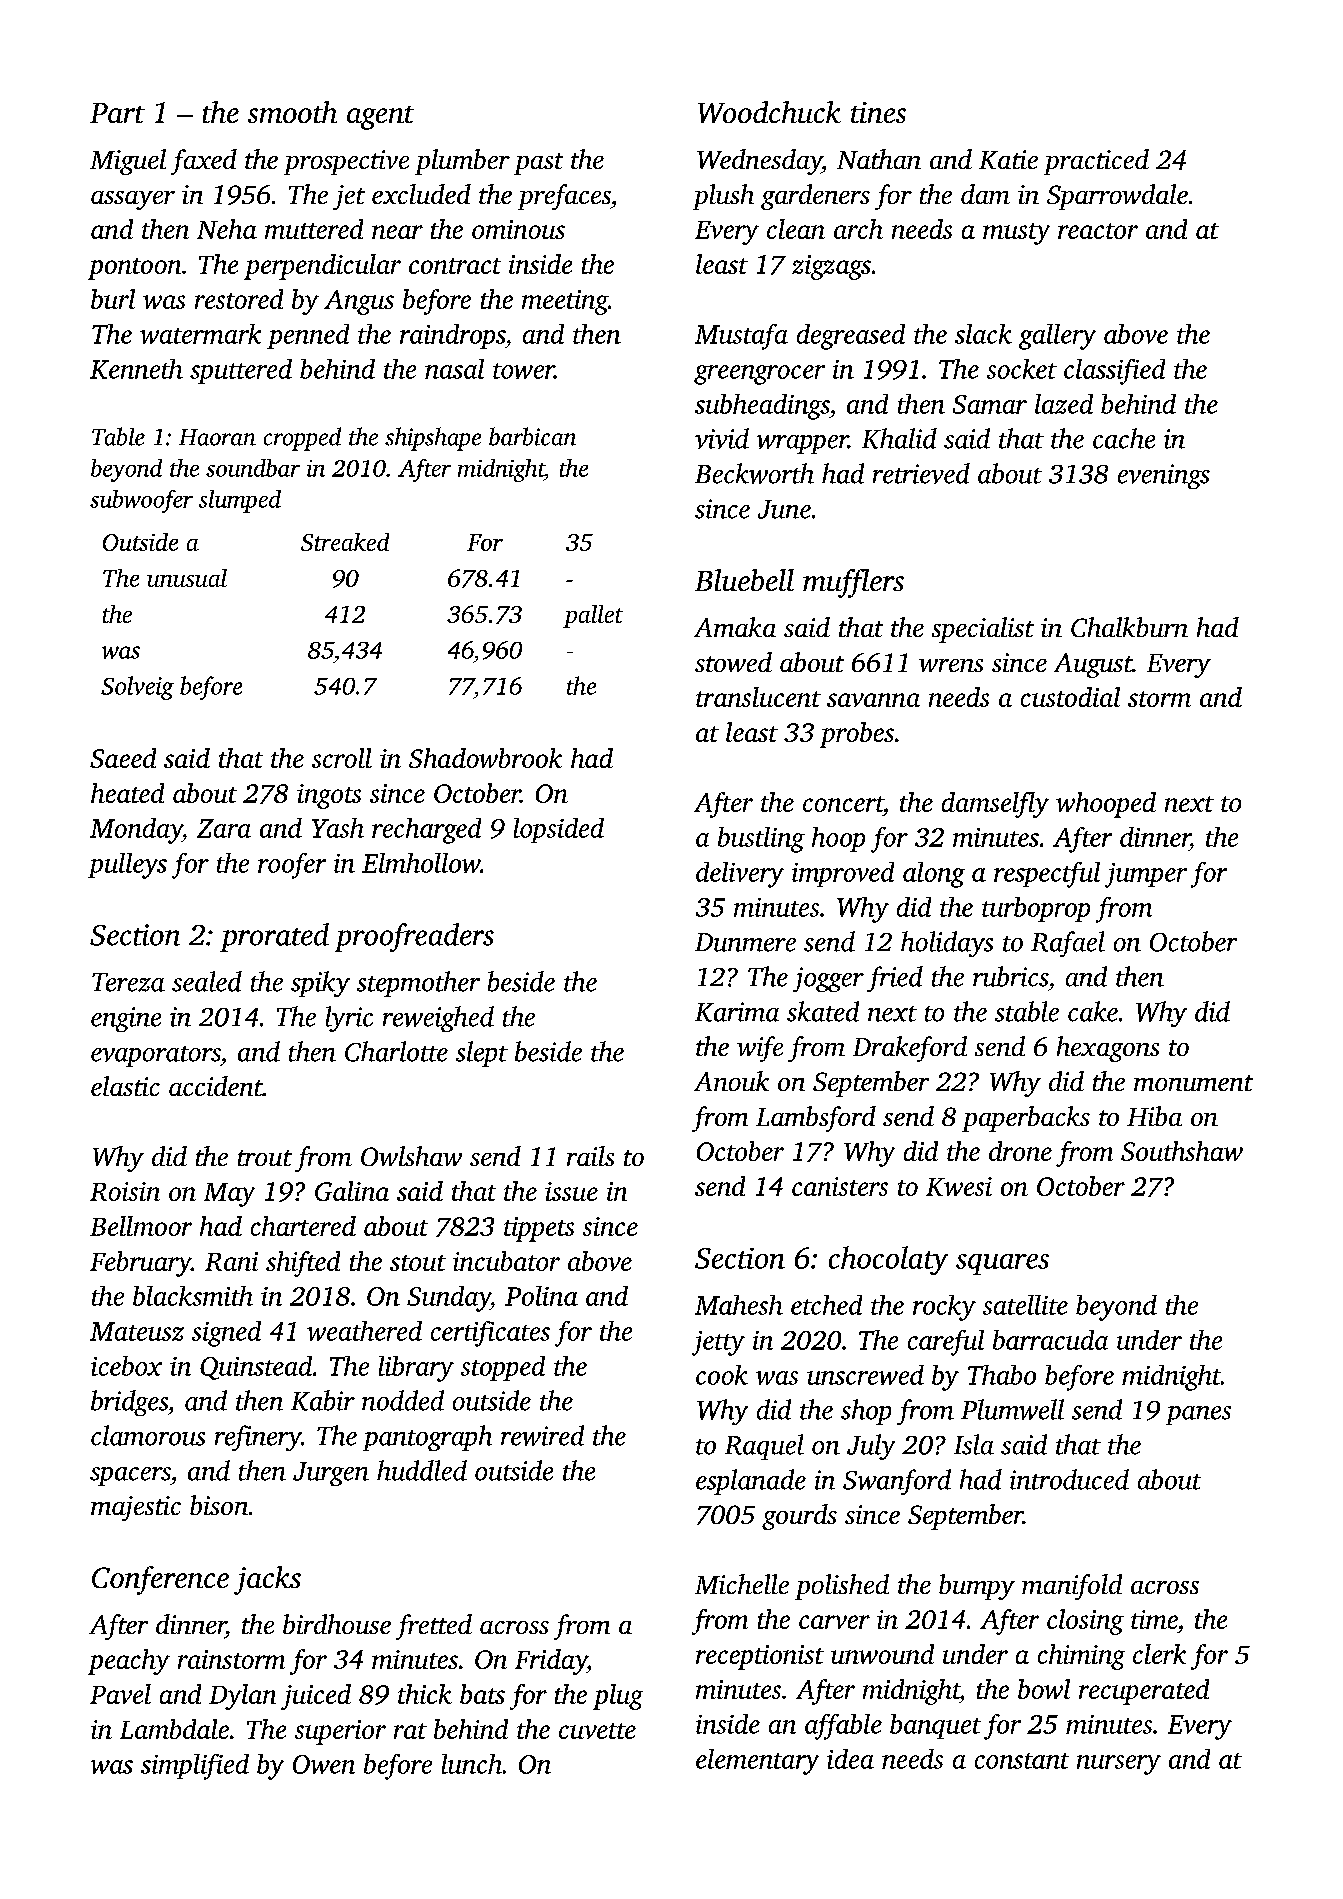 Image resolution: width=1343 pixels, height=1899 pixels. I want to click on Katie, so click(1008, 159).
